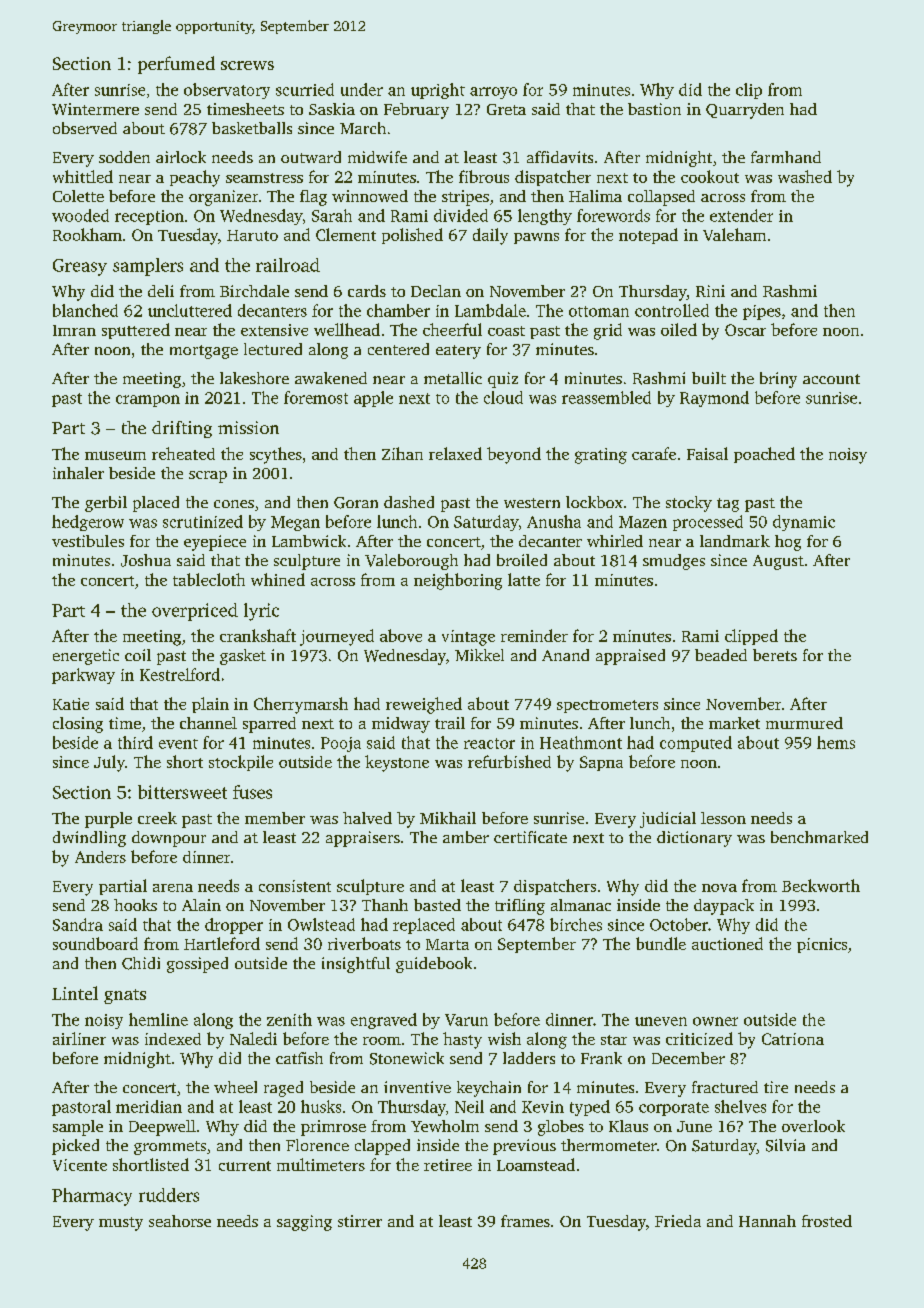 This image has height=1308, width=924. What do you see at coordinates (181, 157) in the image?
I see `airlock` at bounding box center [181, 157].
